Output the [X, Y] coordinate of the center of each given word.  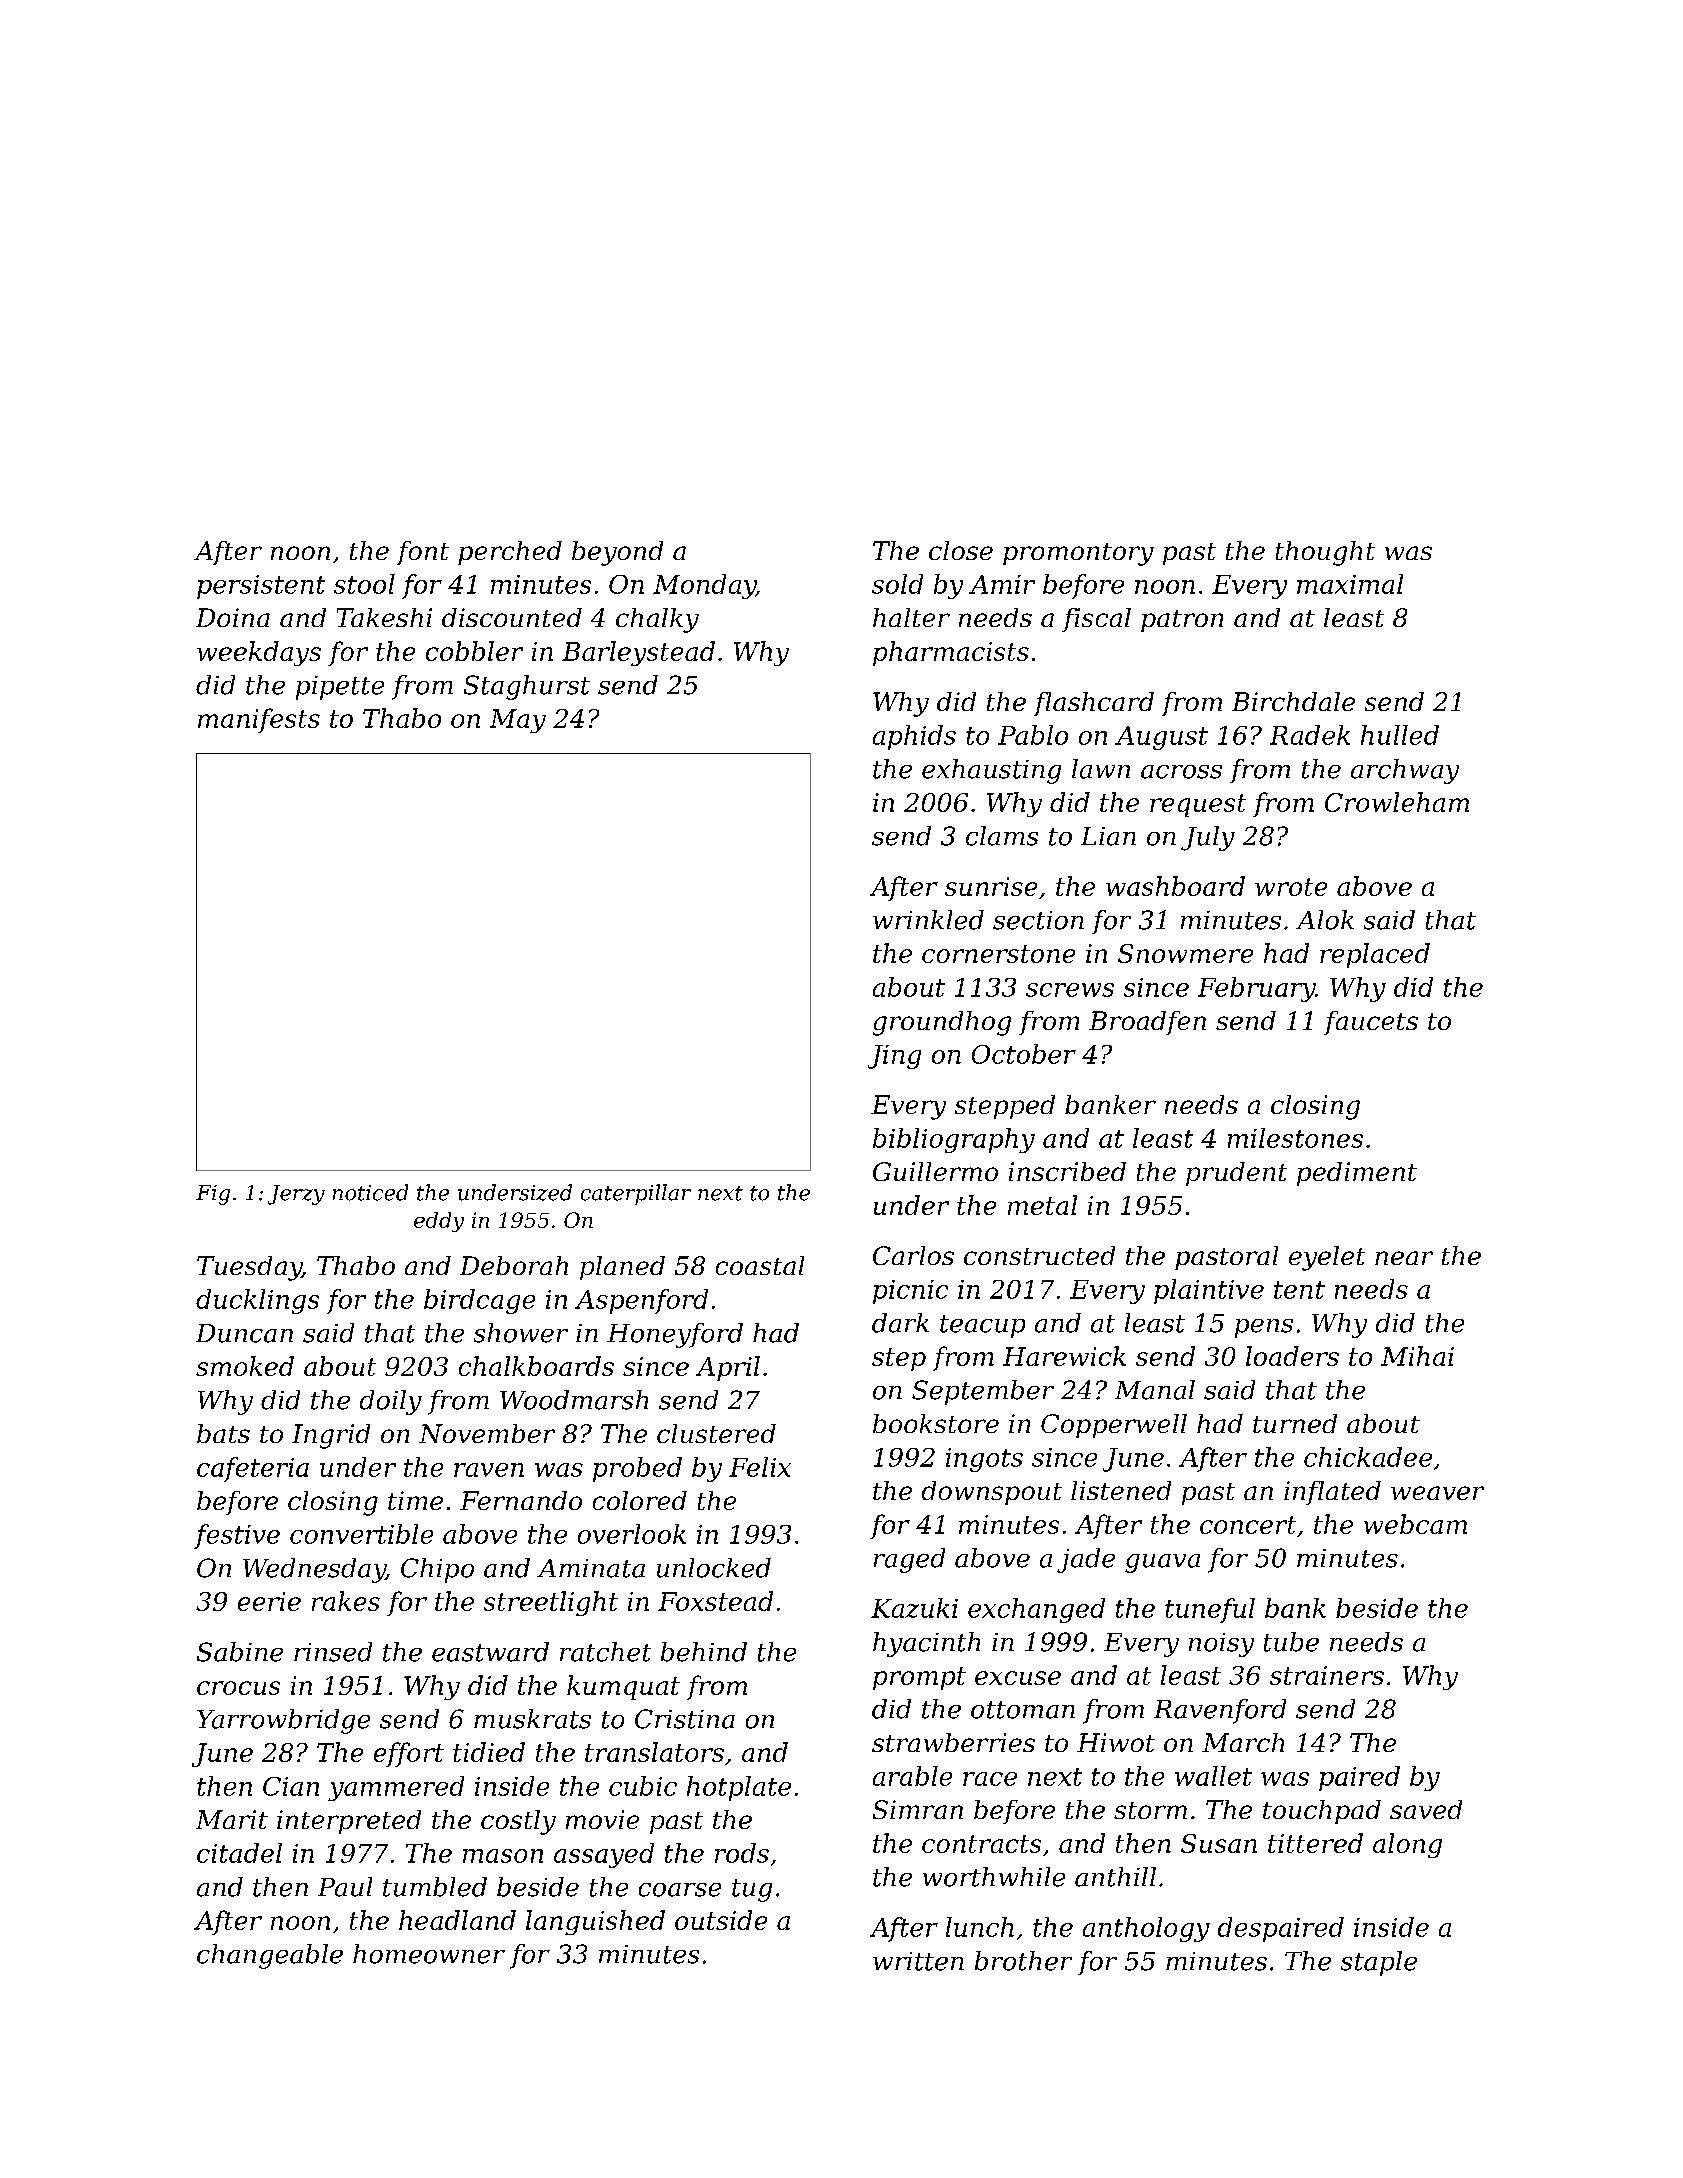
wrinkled [928, 920]
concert [1248, 1525]
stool [364, 584]
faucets [1371, 1023]
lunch [980, 1927]
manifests [259, 720]
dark [900, 1323]
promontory [1078, 554]
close [961, 550]
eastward [490, 1652]
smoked [245, 1366]
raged [909, 1560]
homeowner [429, 1954]
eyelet [1327, 1258]
